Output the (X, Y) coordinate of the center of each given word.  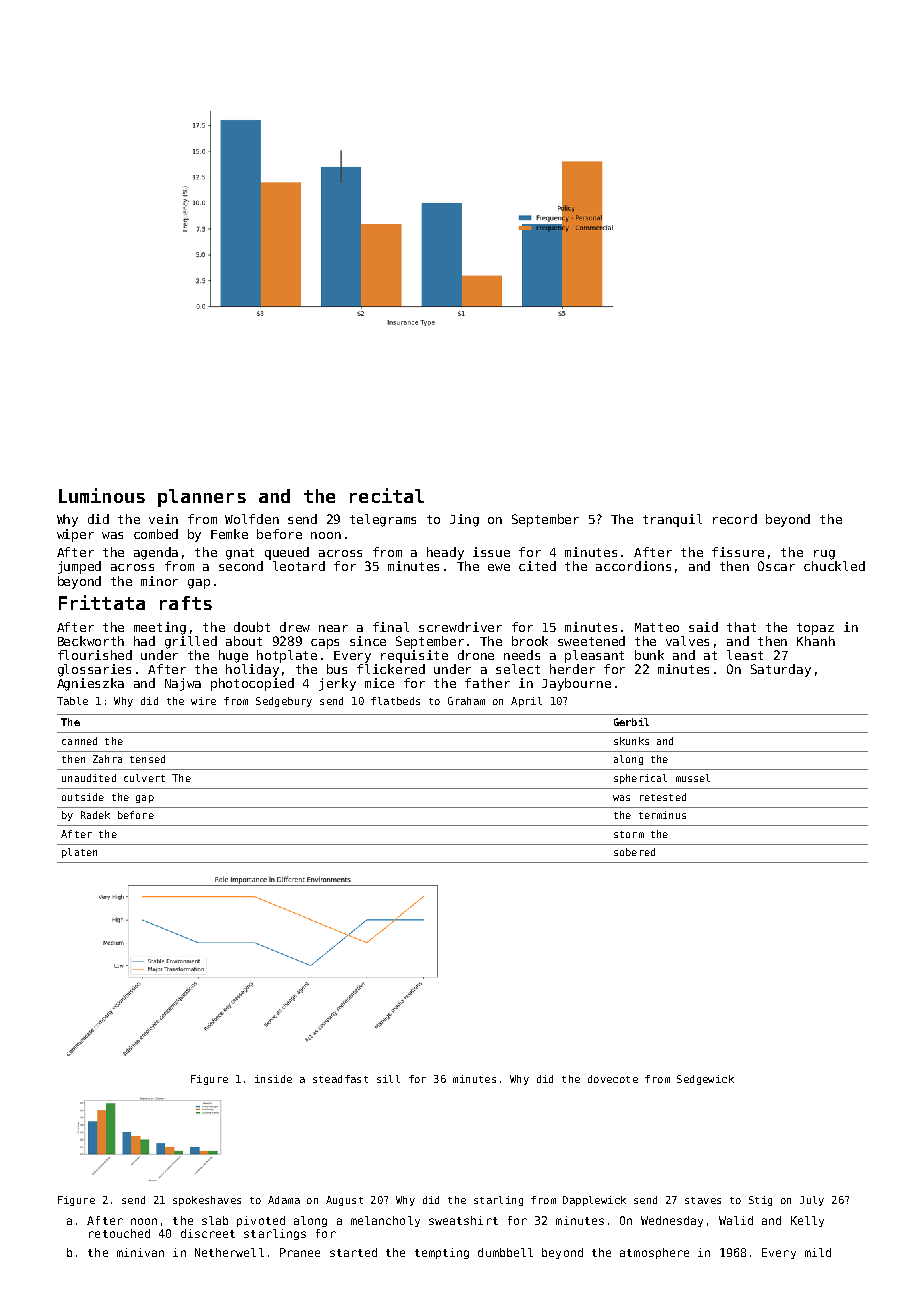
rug (824, 555)
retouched (119, 1233)
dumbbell (505, 1252)
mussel (693, 778)
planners (202, 498)
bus (337, 669)
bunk (649, 655)
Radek (95, 815)
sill (388, 1079)
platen (79, 853)
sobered (634, 852)
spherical (640, 779)
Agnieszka (90, 684)
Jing (464, 520)
